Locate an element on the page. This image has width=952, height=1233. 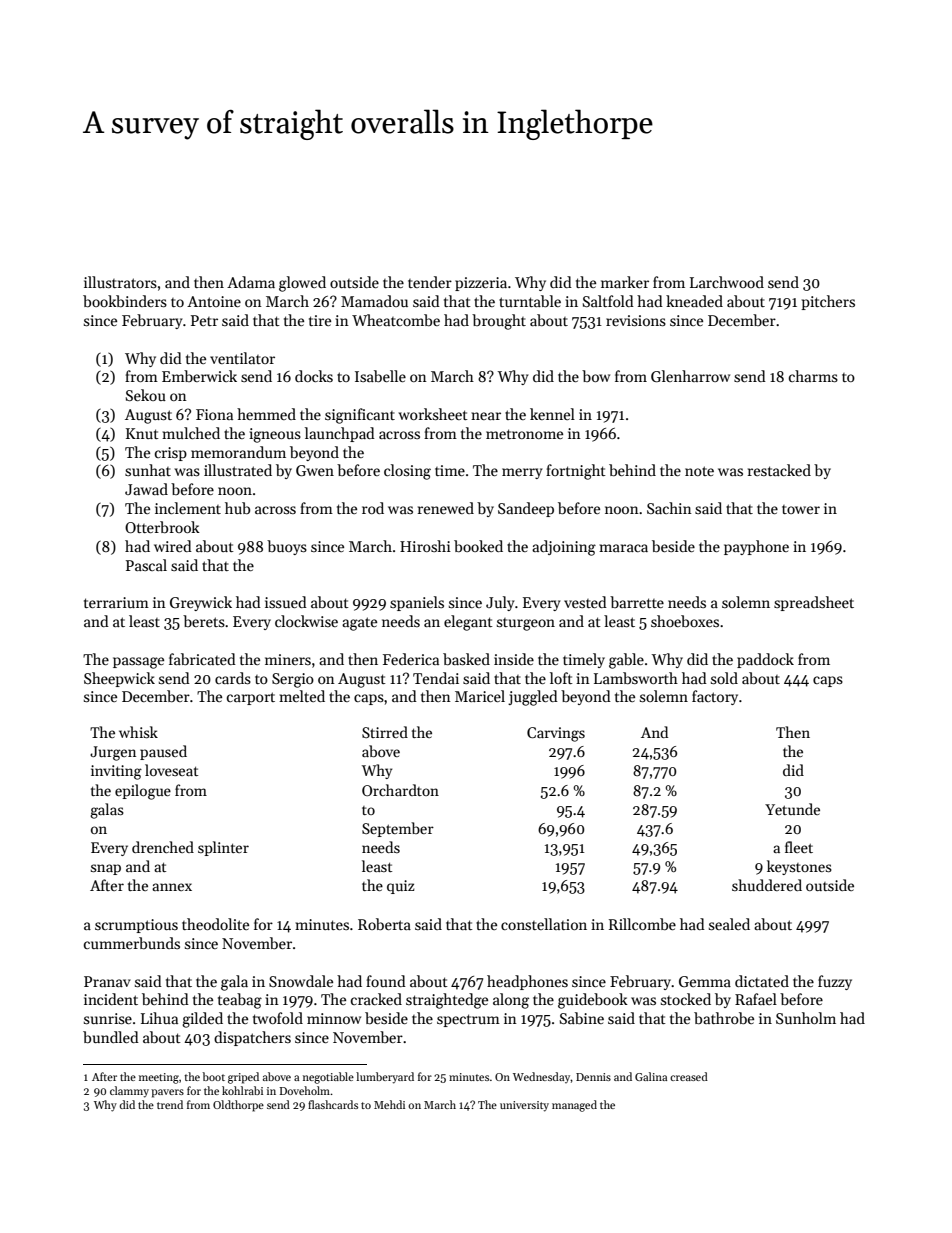
illustrators is located at coordinates (120, 282).
